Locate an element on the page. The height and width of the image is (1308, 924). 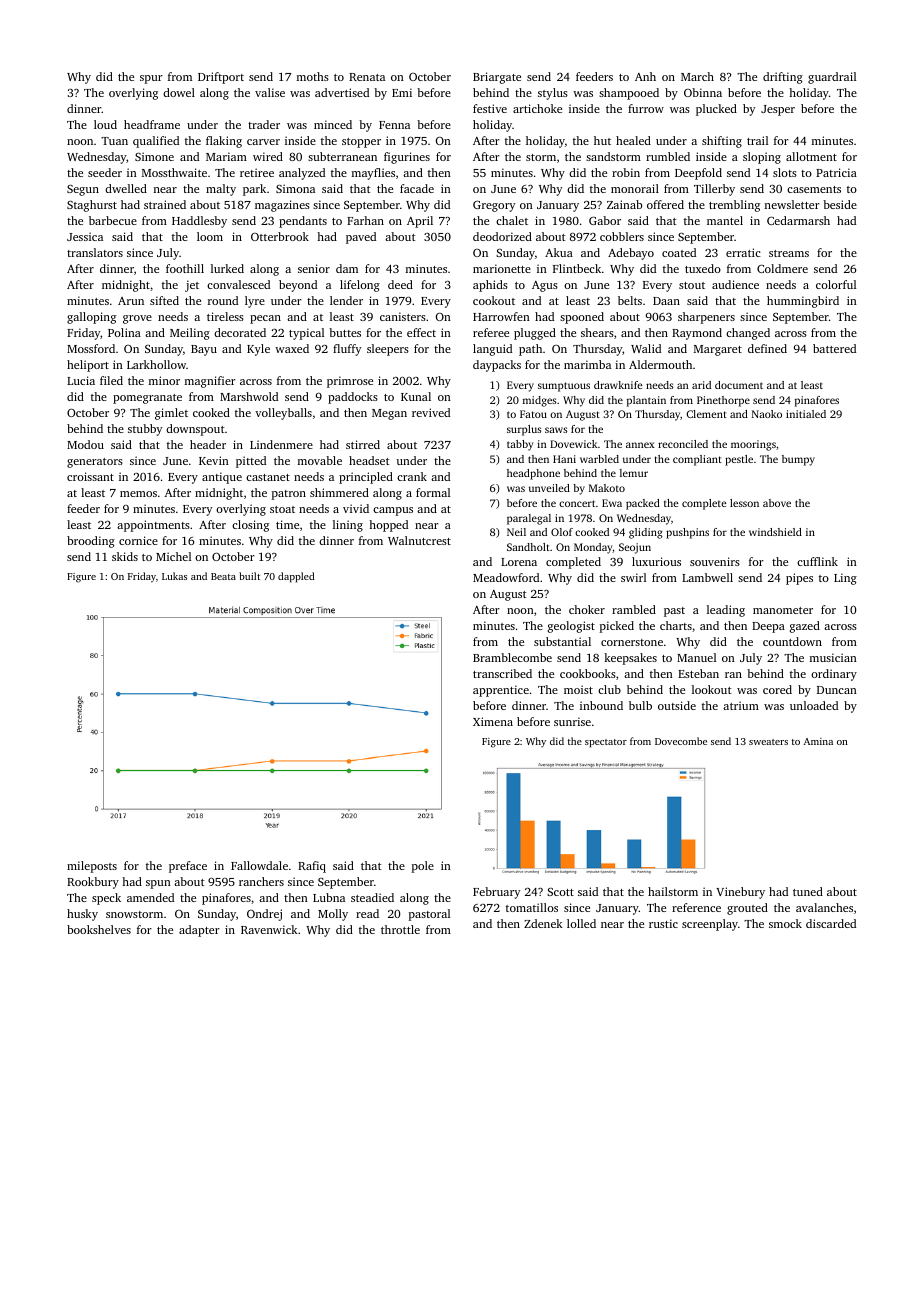
Driftport is located at coordinates (221, 78).
